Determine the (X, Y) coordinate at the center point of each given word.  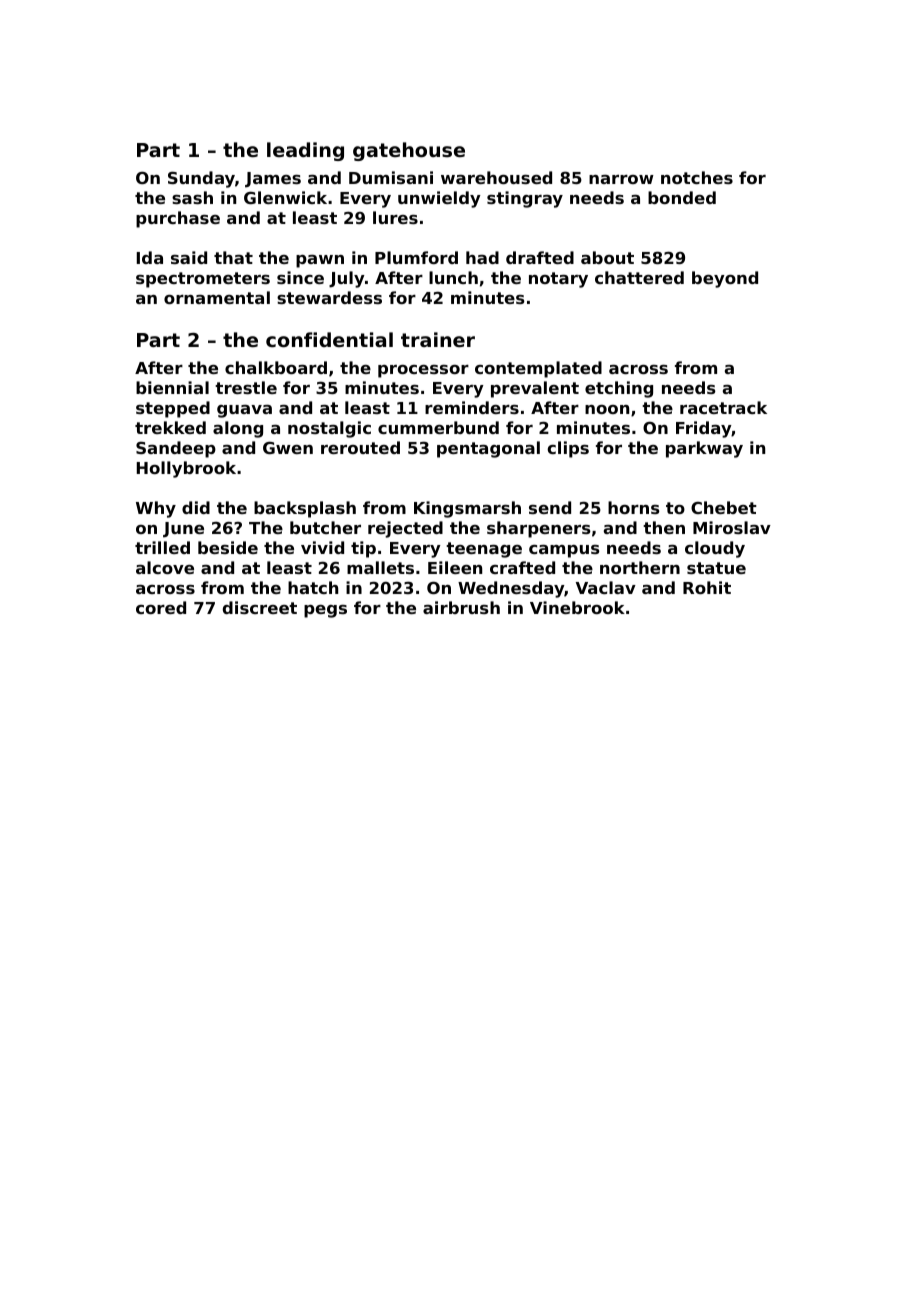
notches (697, 177)
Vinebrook (577, 607)
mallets (380, 567)
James (273, 180)
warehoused (496, 177)
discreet (260, 607)
